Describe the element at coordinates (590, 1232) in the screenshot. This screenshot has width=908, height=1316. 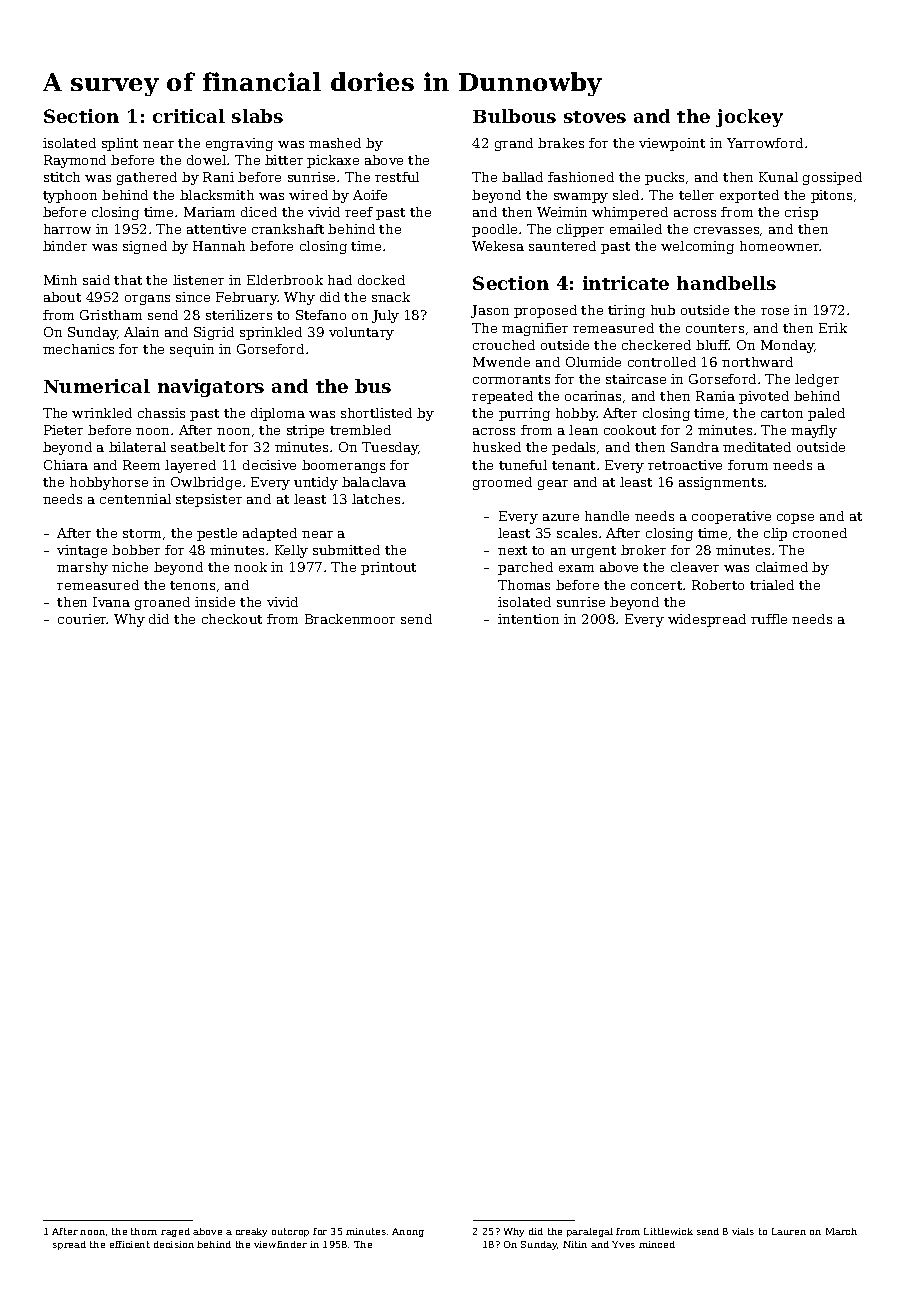
I see `paralegal` at that location.
